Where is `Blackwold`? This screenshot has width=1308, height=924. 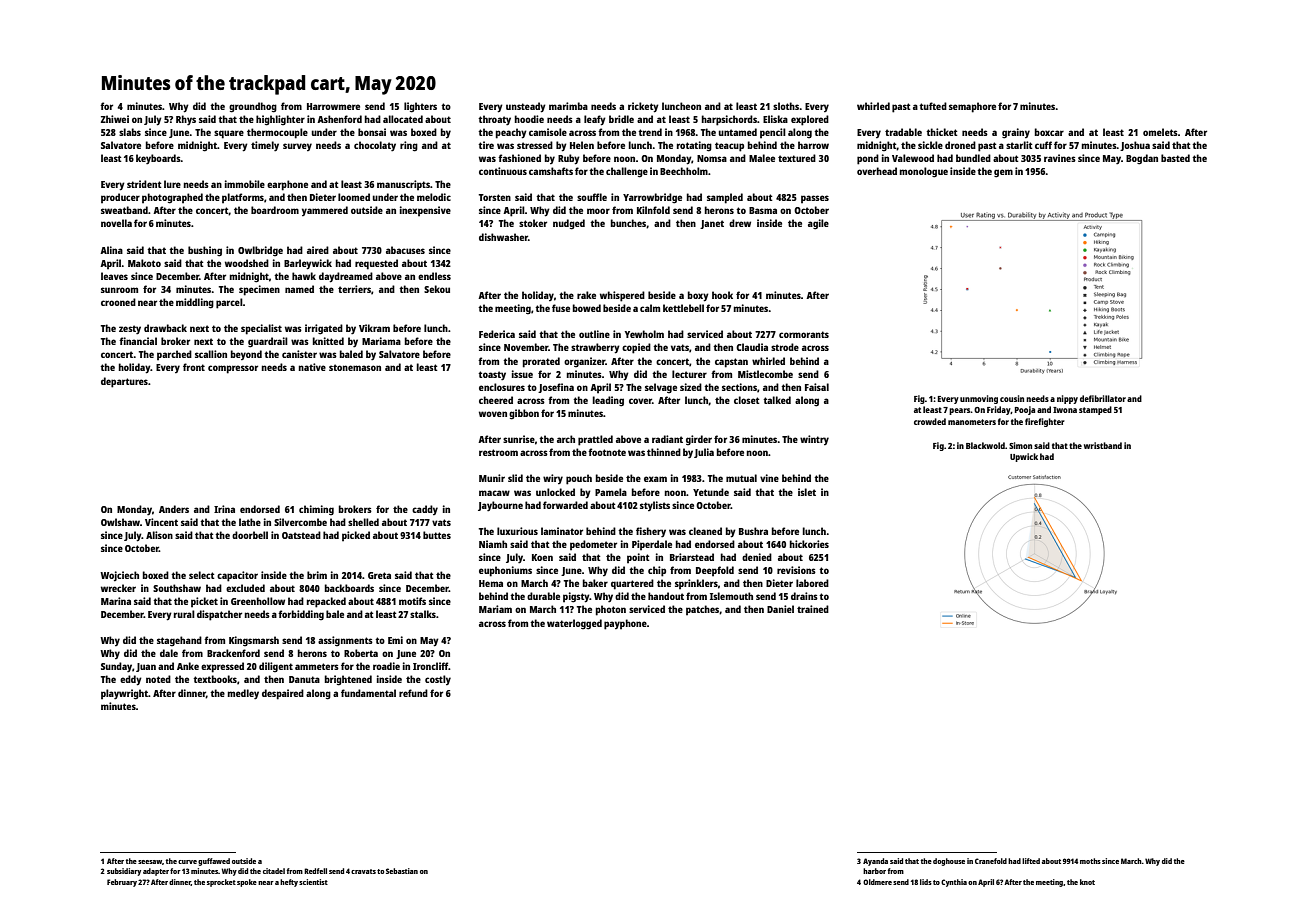 Blackwold is located at coordinates (985, 445).
